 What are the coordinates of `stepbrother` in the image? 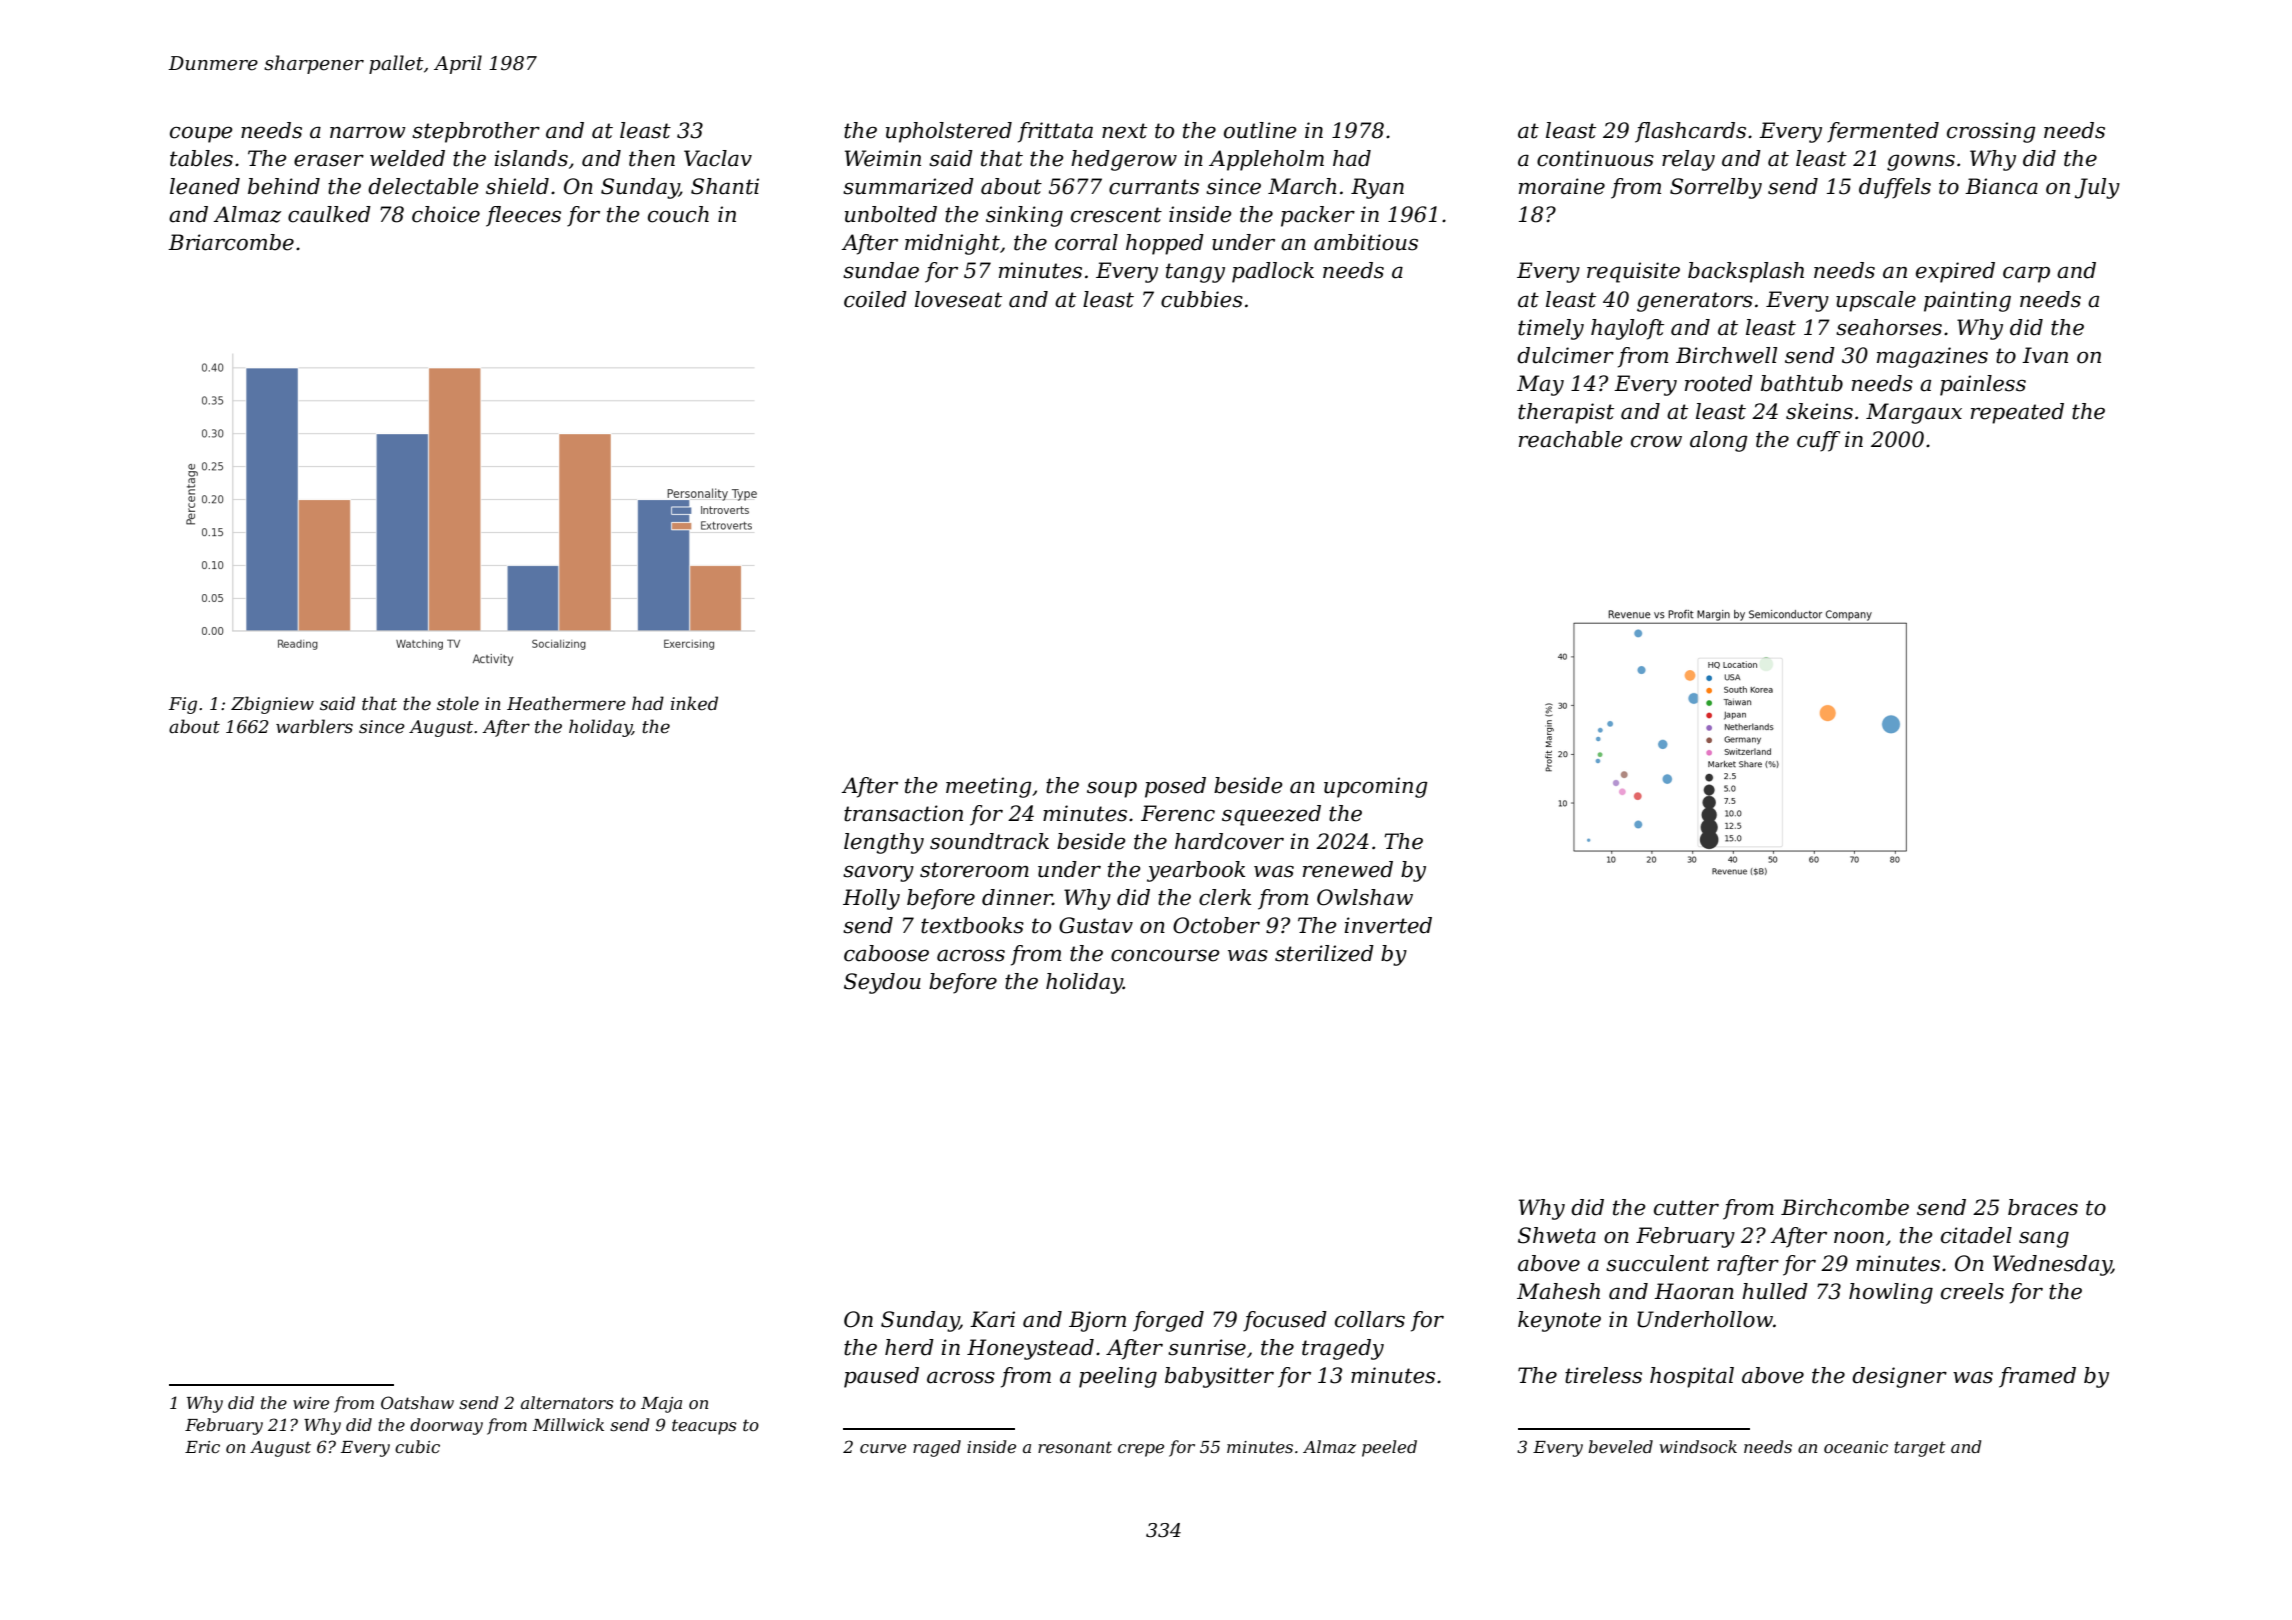 It's located at (476, 132).
